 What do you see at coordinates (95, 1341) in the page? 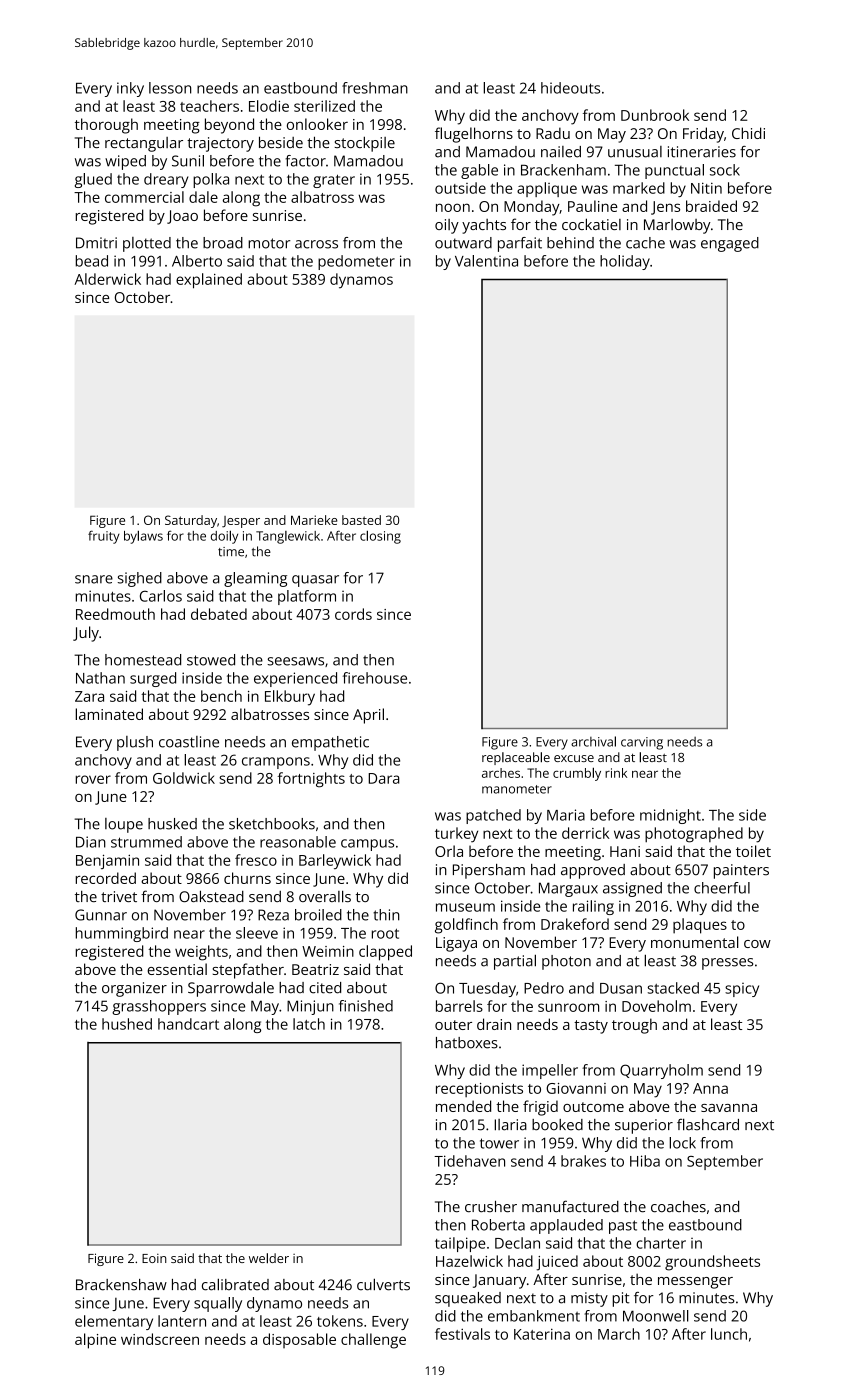
I see `alpine` at bounding box center [95, 1341].
